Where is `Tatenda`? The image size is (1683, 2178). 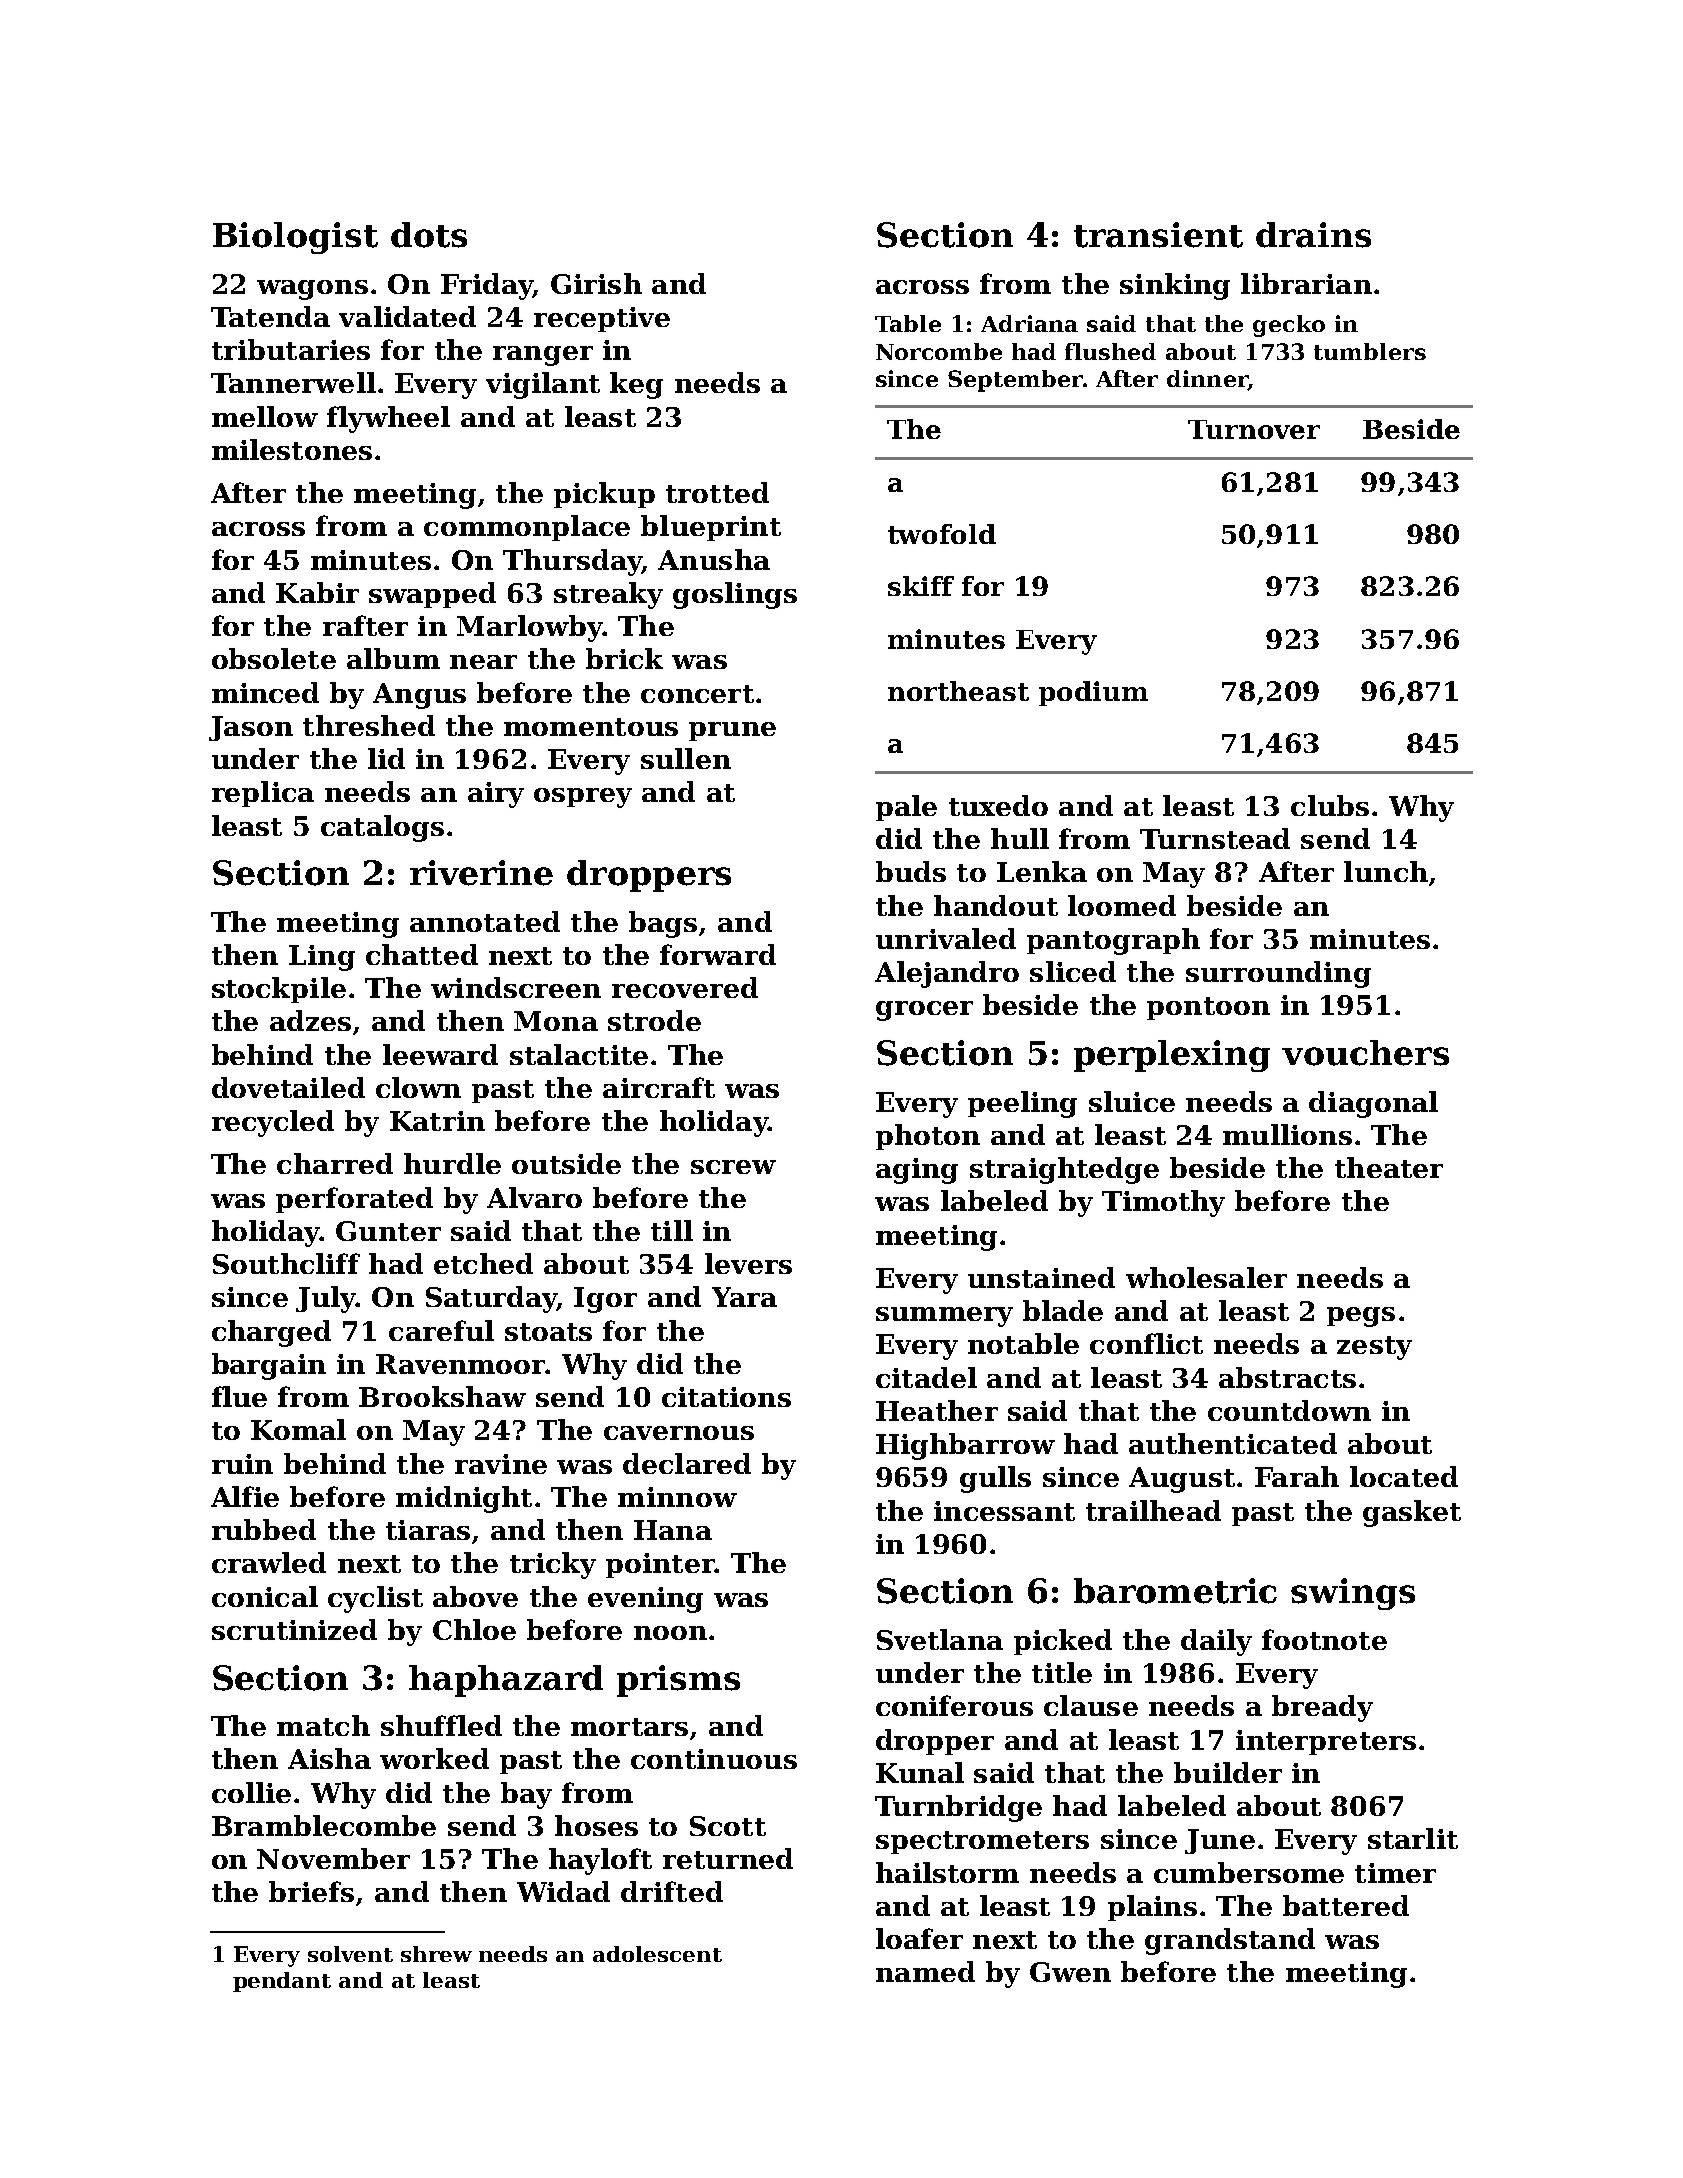
Tatenda is located at coordinates (270, 316).
